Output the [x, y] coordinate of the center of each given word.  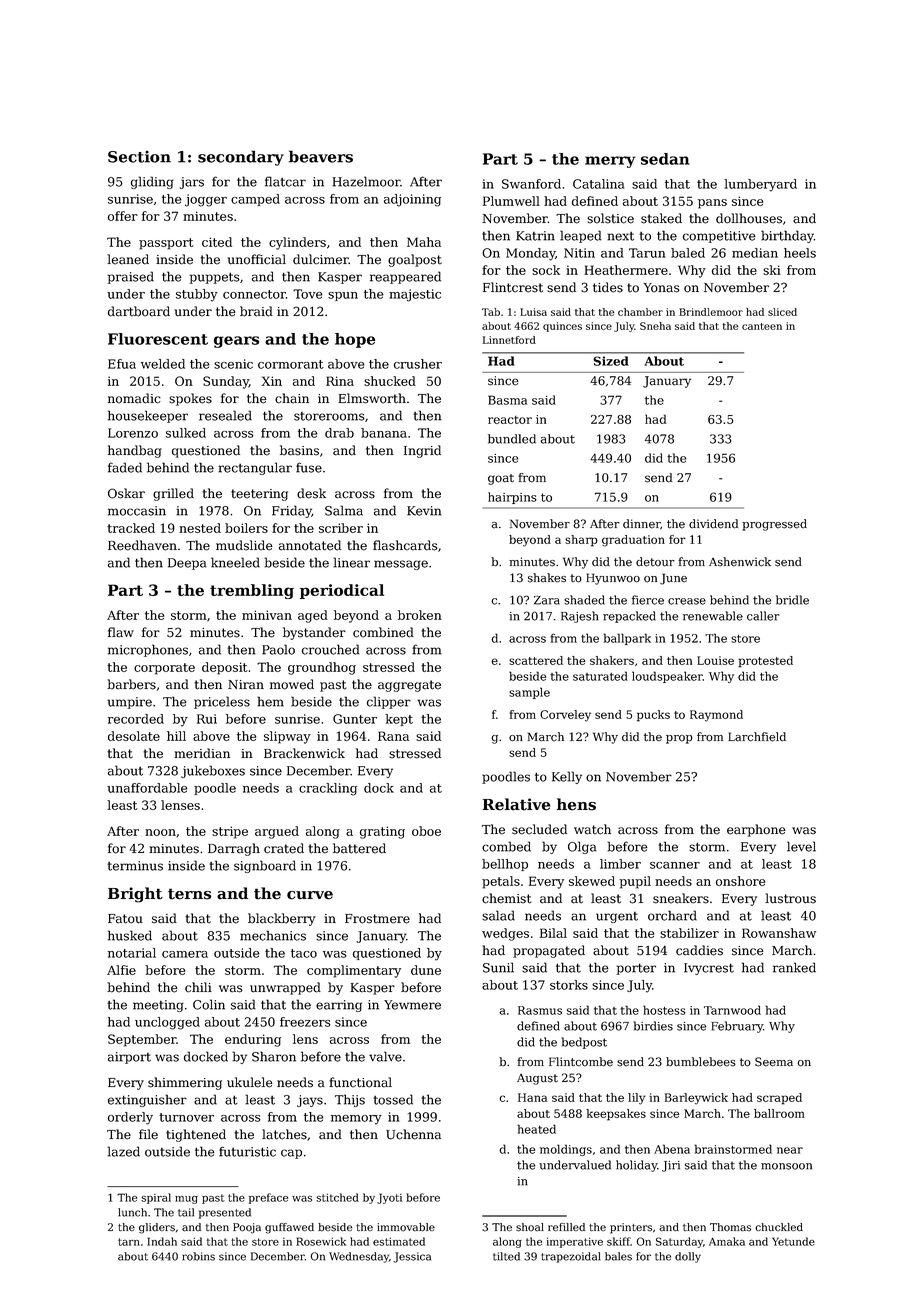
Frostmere [377, 919]
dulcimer [321, 259]
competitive [719, 237]
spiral [156, 1198]
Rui [207, 719]
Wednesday [359, 1257]
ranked [794, 967]
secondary [241, 158]
